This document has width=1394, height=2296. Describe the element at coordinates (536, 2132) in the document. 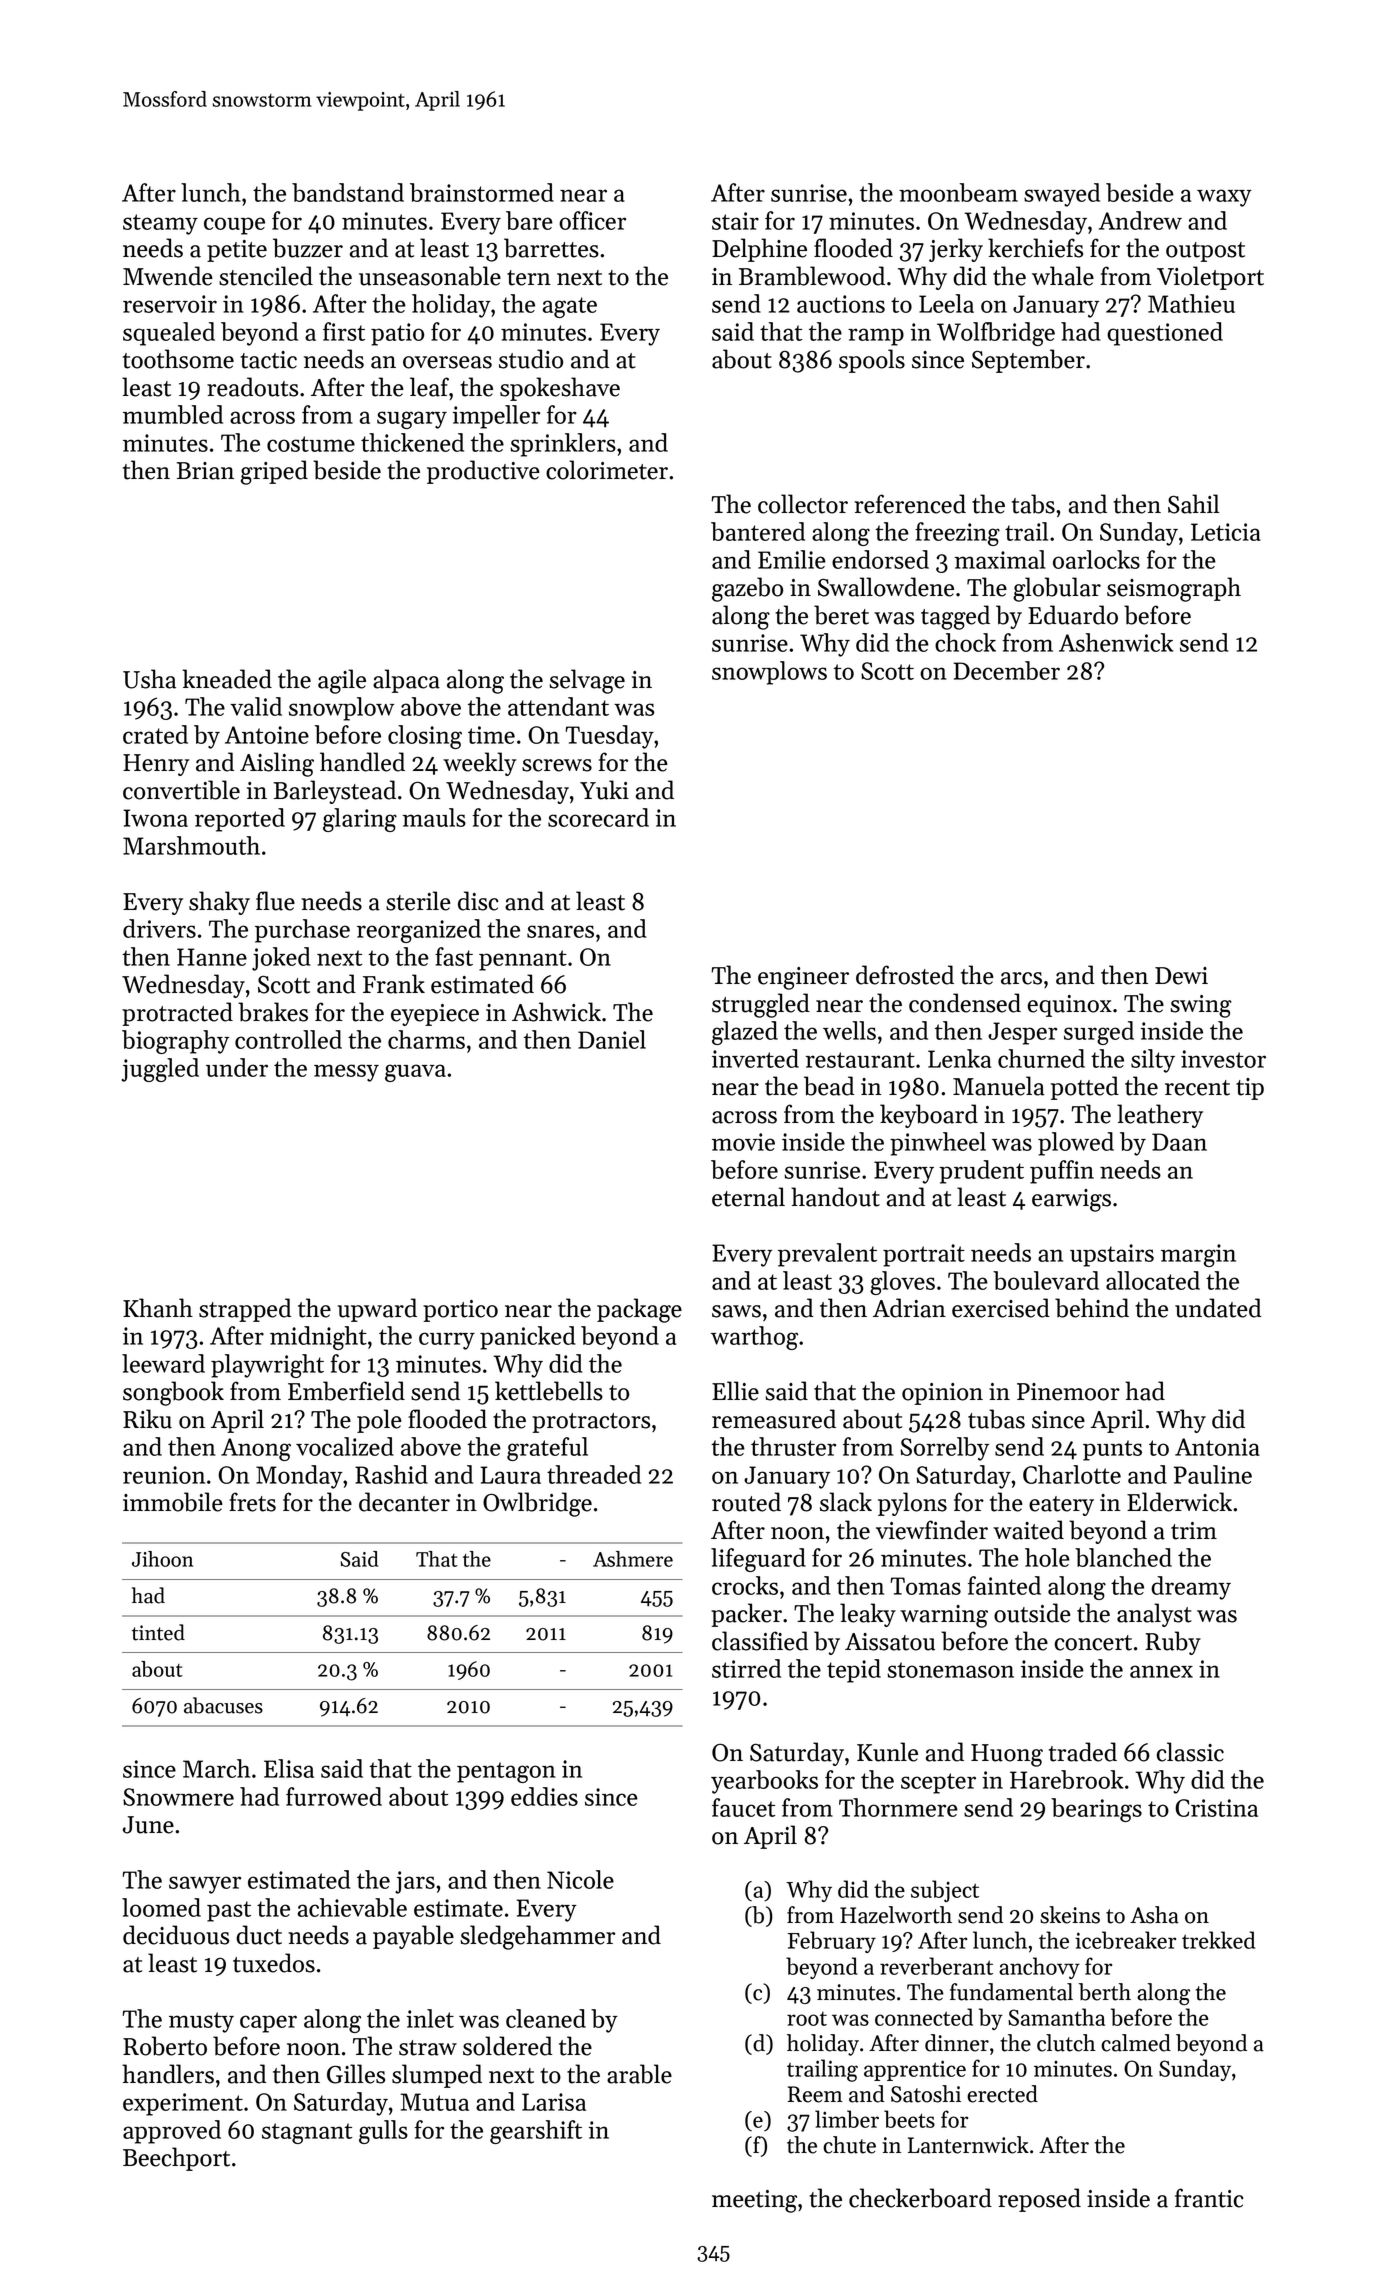

I see `gearshift` at that location.
